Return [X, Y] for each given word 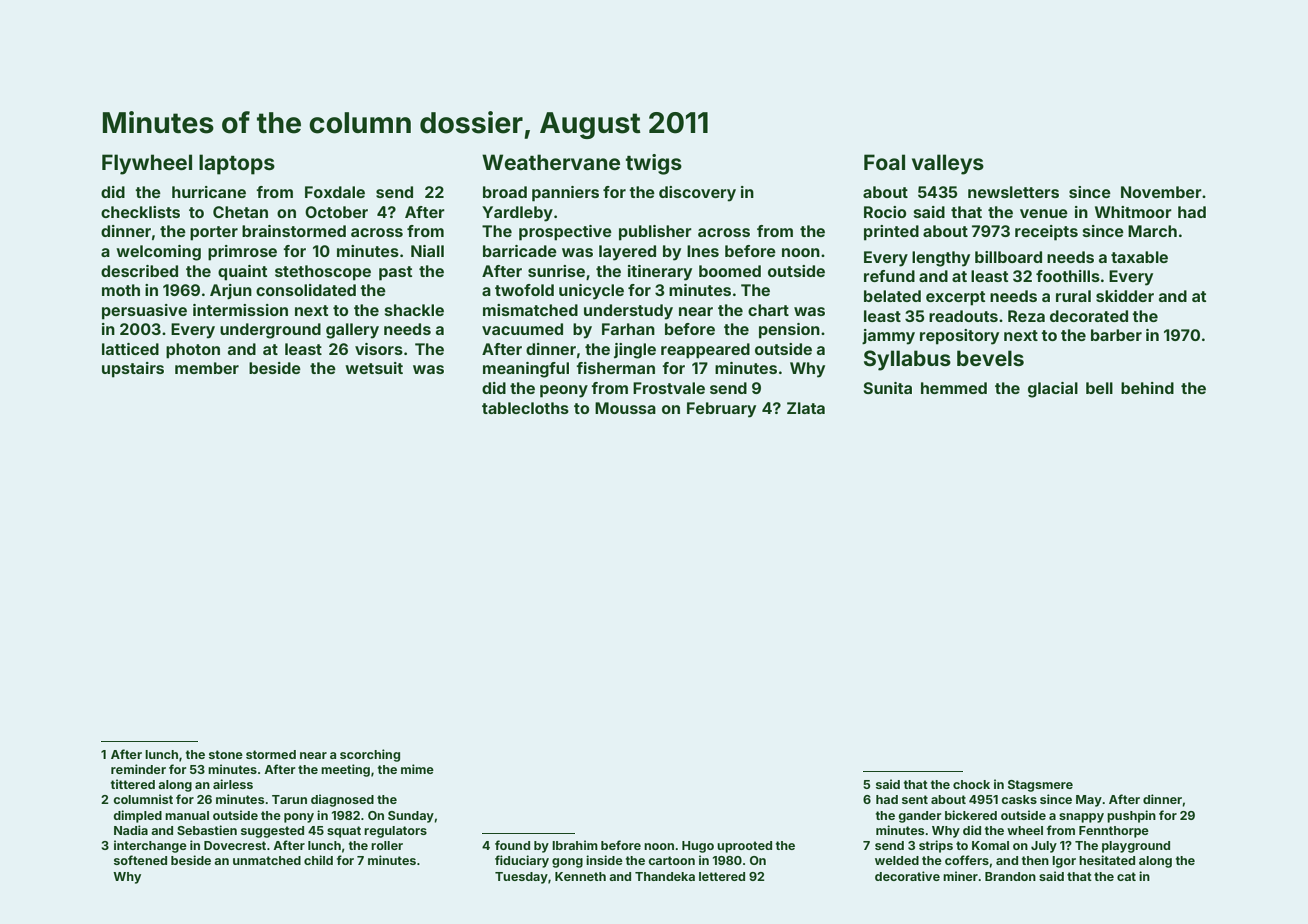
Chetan [240, 212]
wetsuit [374, 368]
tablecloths [525, 408]
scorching [370, 755]
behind [1147, 388]
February [721, 410]
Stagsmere [1040, 786]
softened [140, 860]
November [1161, 192]
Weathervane [551, 162]
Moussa [625, 408]
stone [226, 754]
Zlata [806, 408]
